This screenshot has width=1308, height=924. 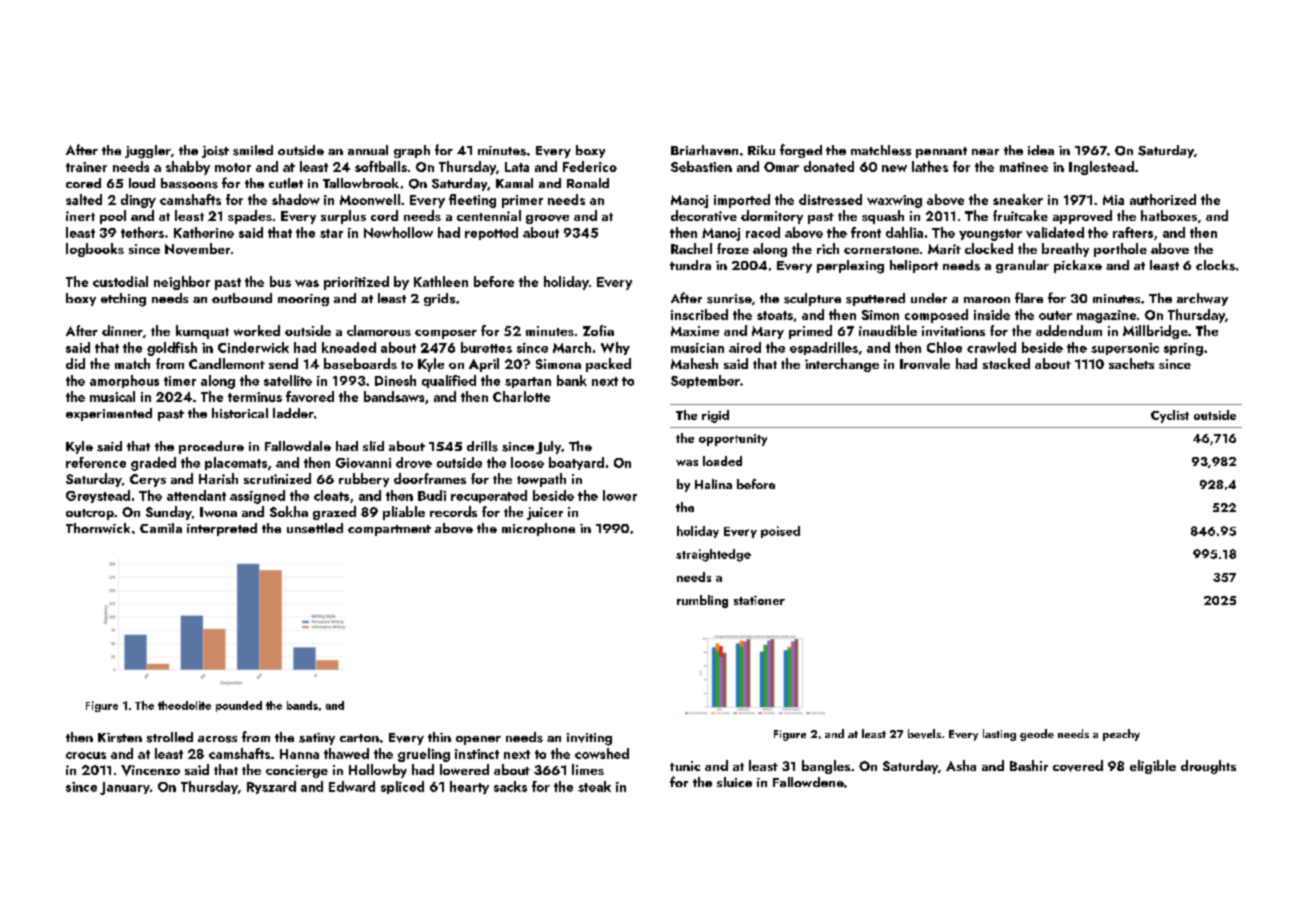 I want to click on rigid, so click(x=715, y=416).
